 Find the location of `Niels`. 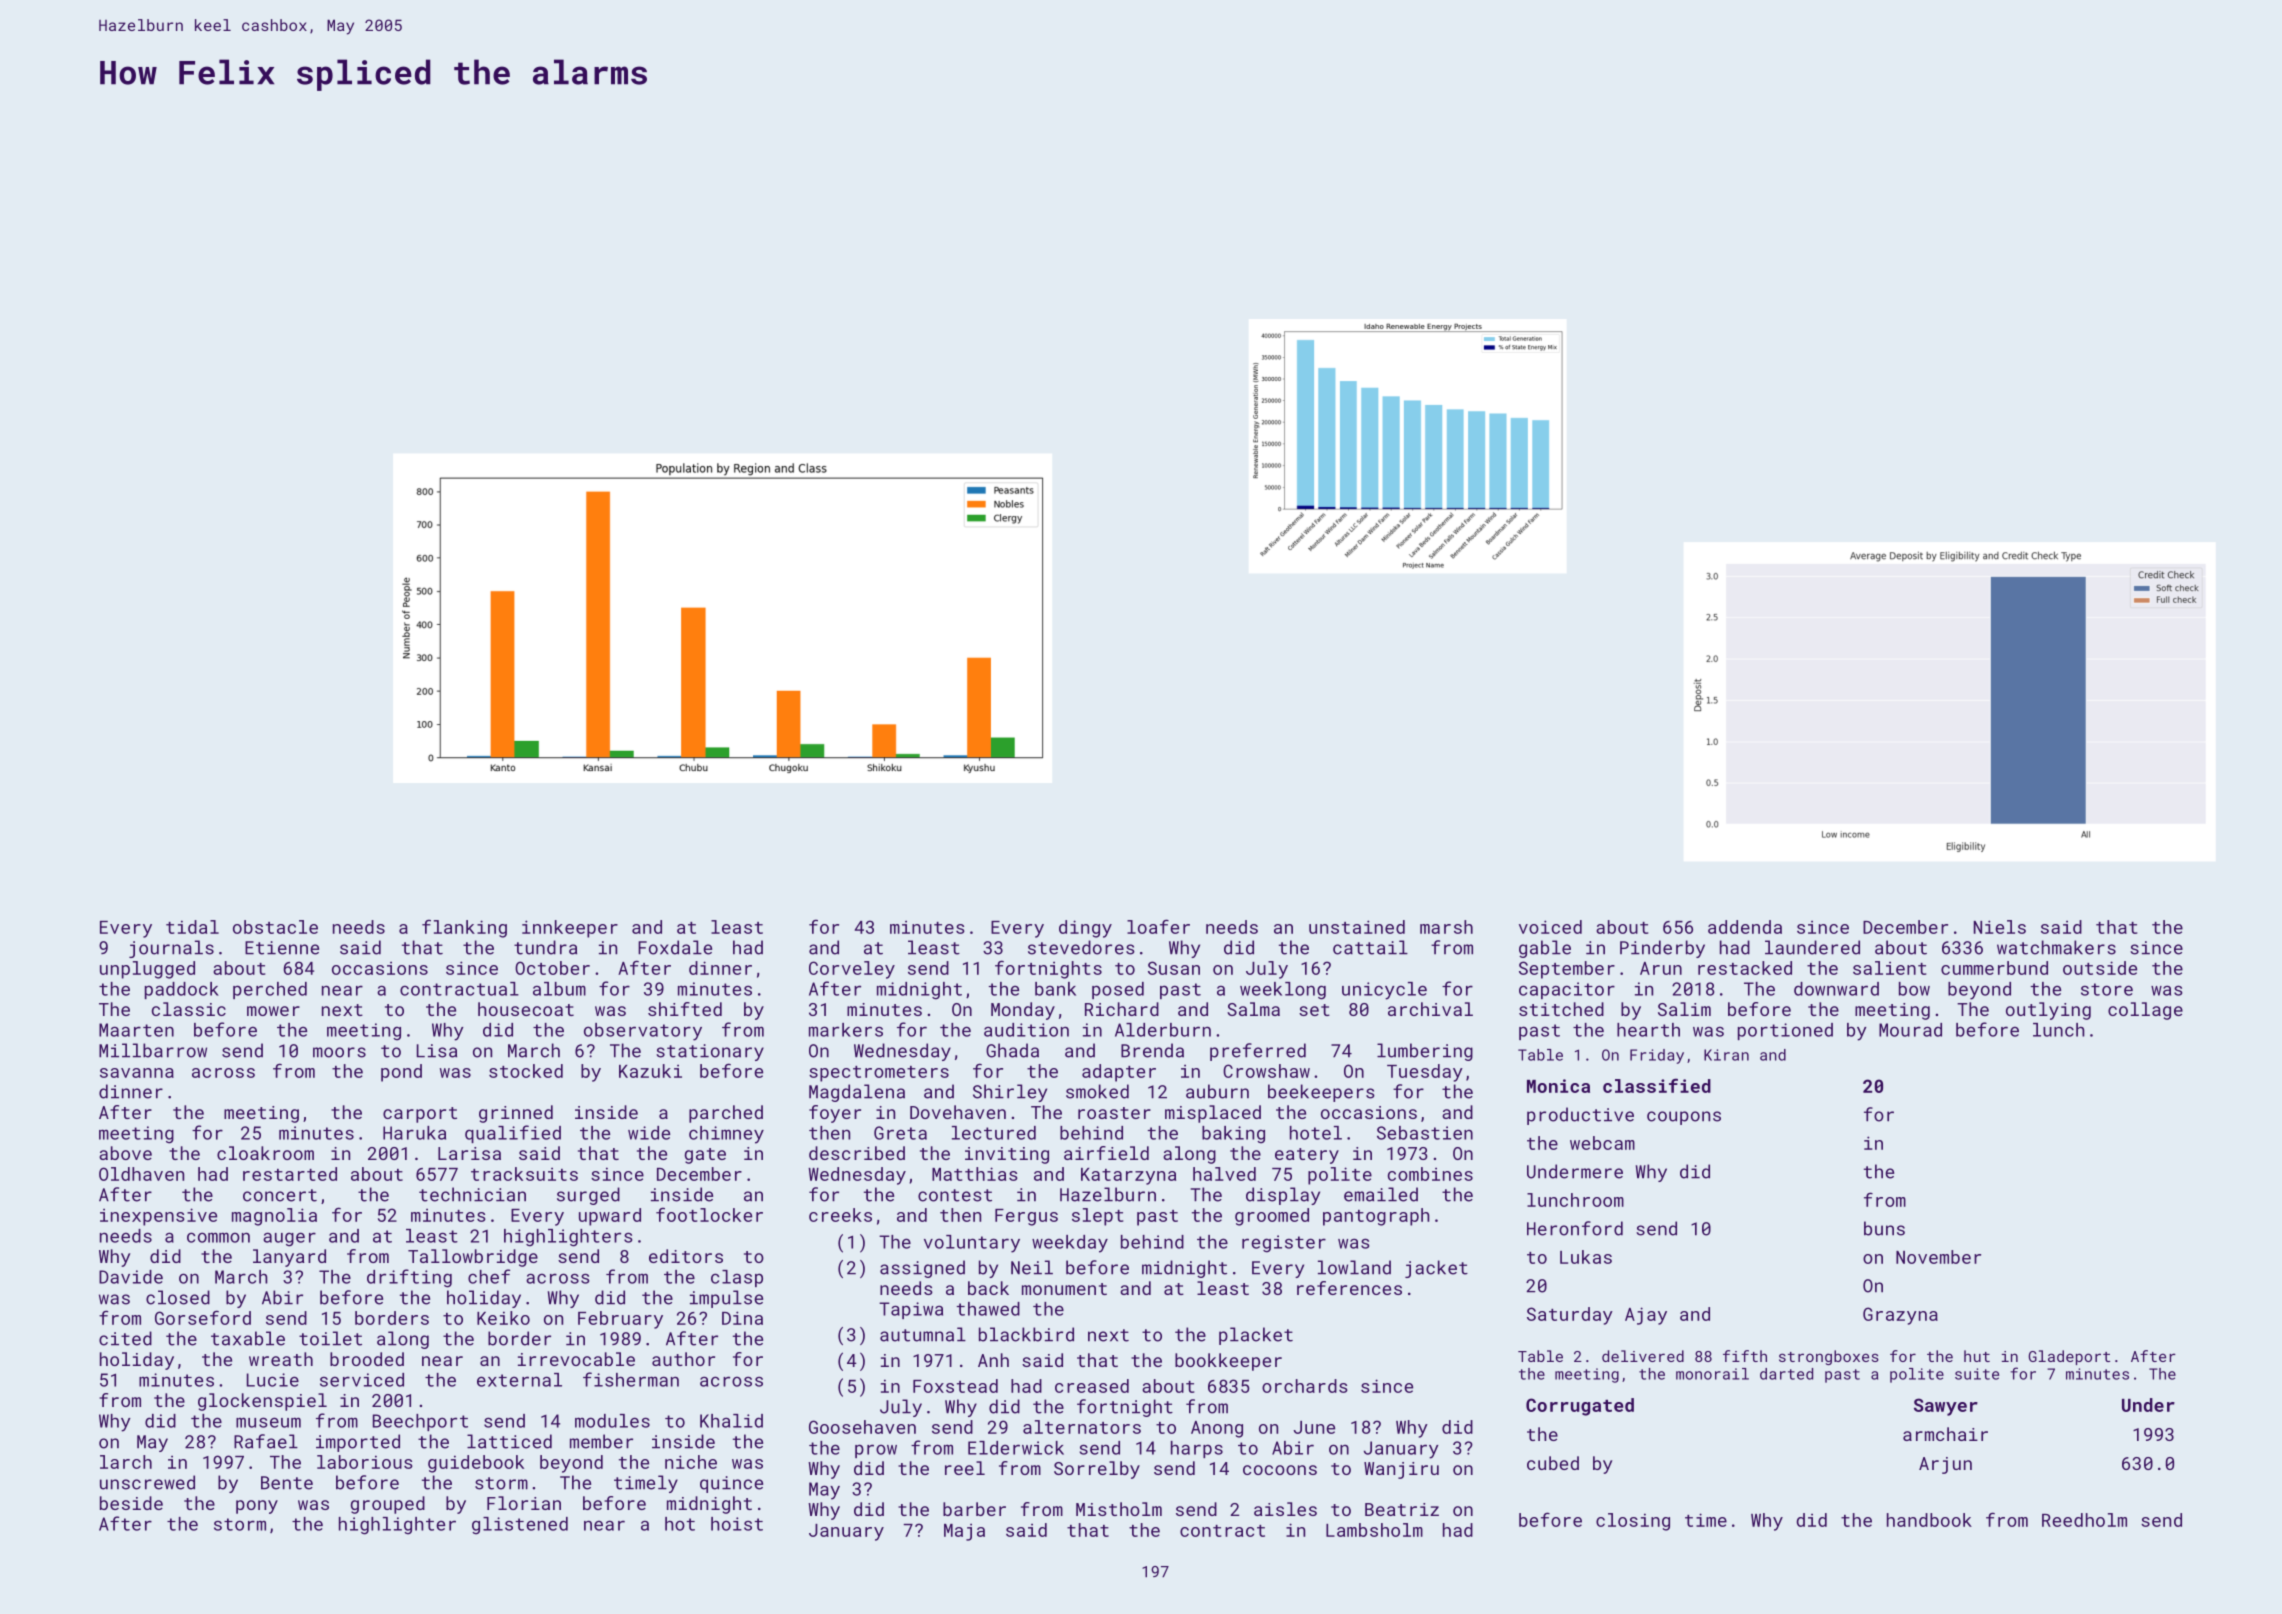

Niels is located at coordinates (2000, 927).
